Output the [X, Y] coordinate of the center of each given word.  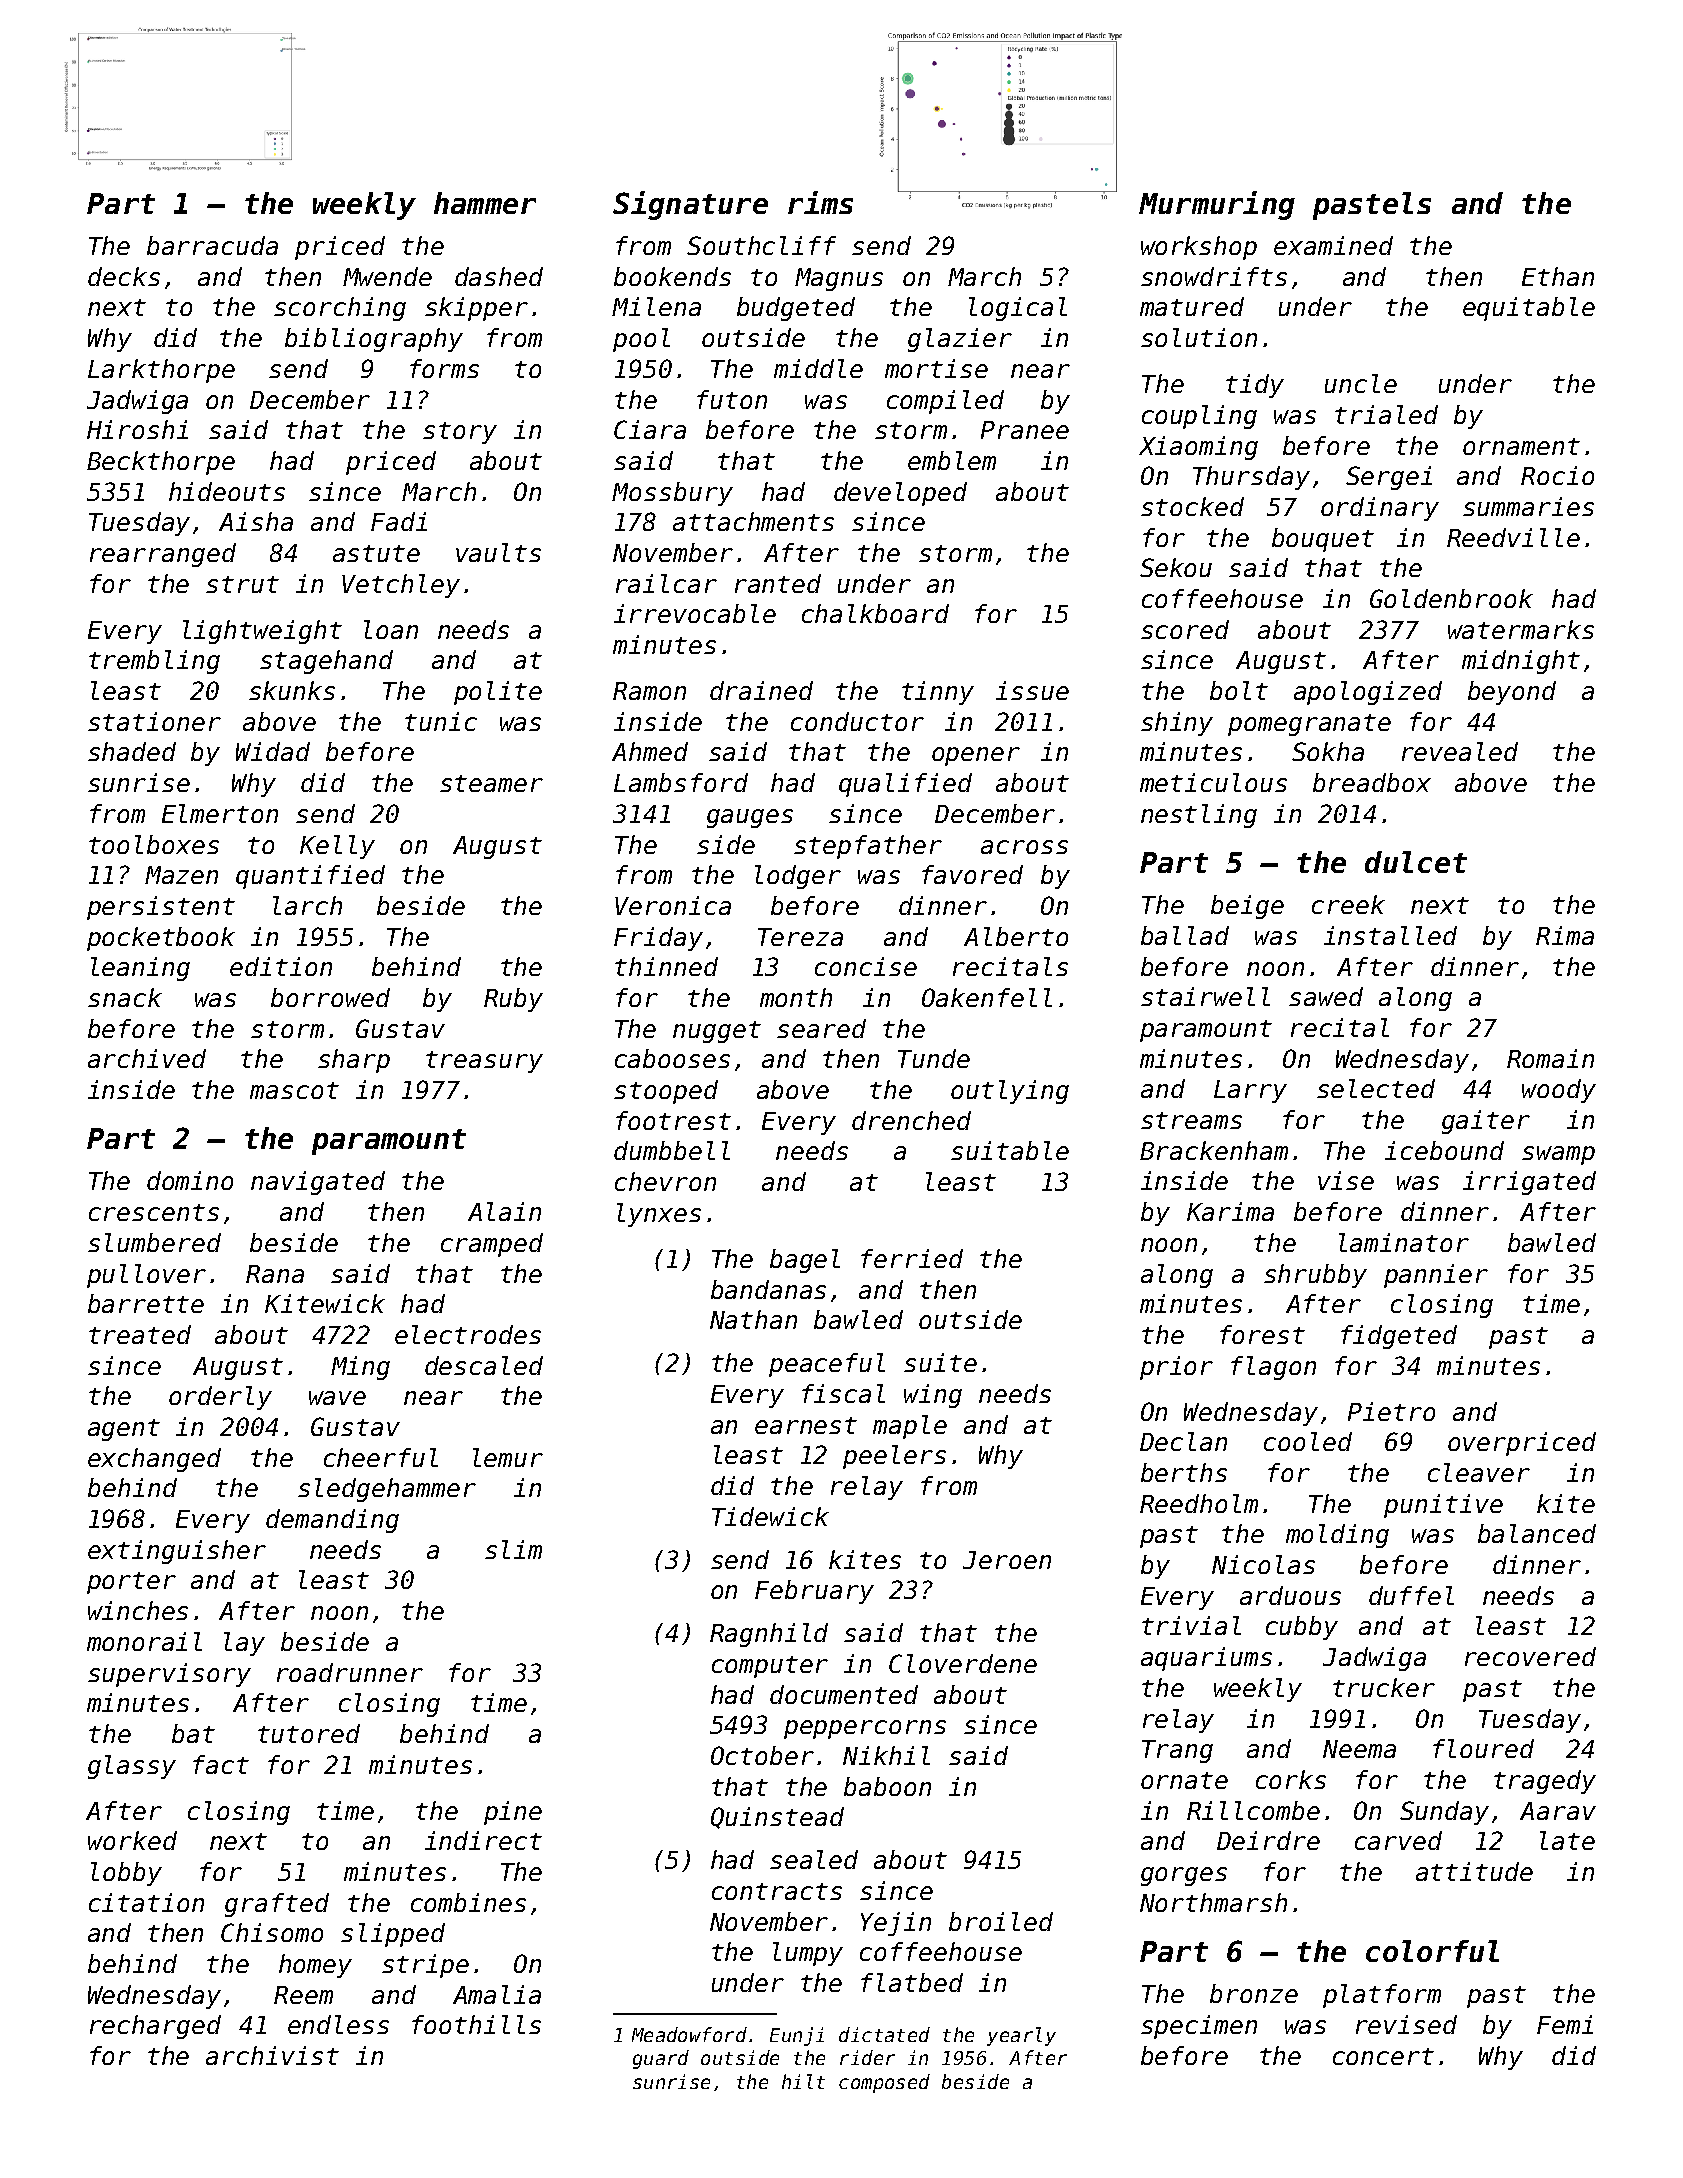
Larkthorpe [161, 371]
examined [1333, 245]
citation [146, 1902]
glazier [960, 340]
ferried [912, 1258]
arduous [1290, 1595]
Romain [1550, 1058]
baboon [887, 1786]
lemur [508, 1457]
